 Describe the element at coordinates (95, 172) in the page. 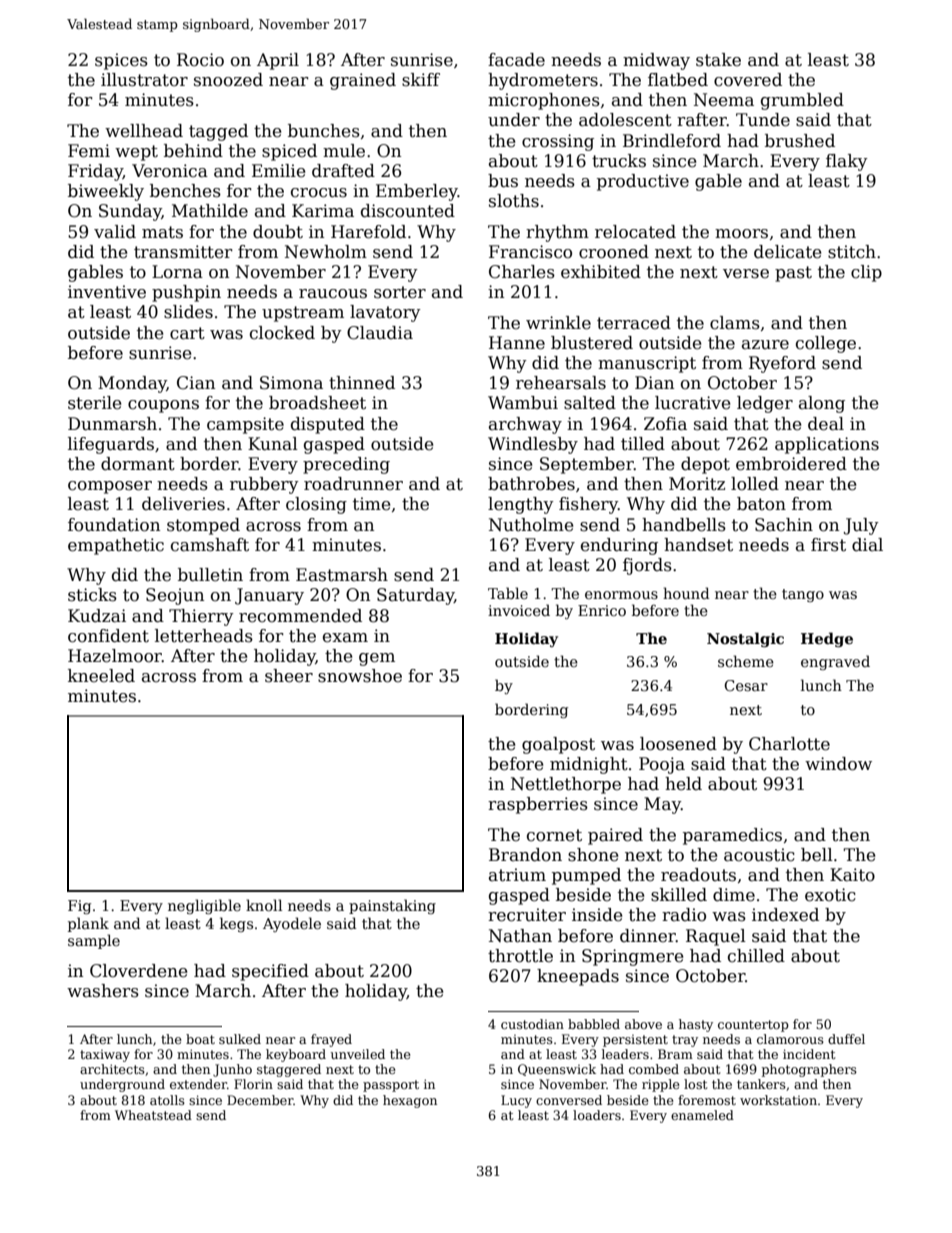

I see `Friday` at that location.
